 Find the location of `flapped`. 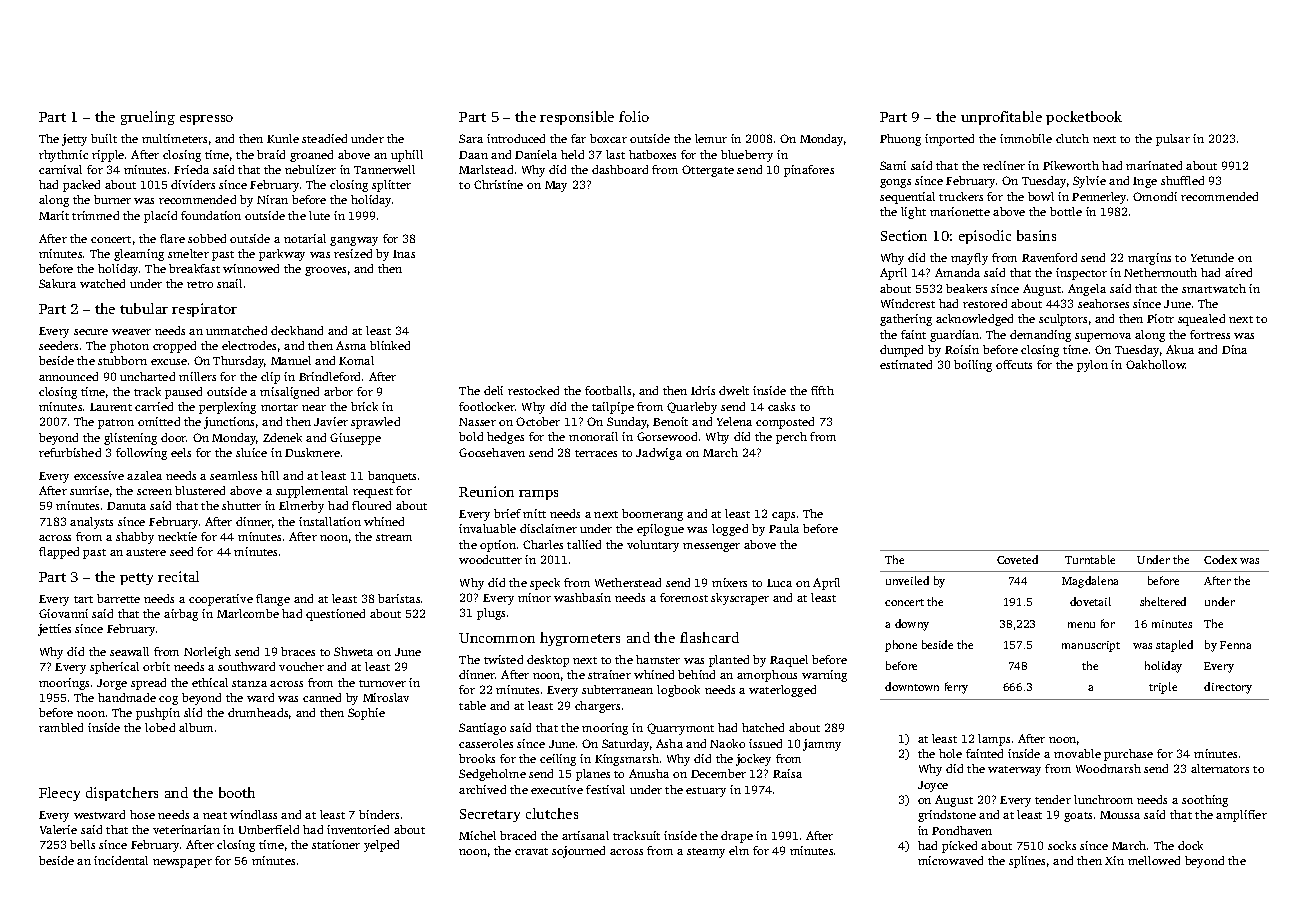

flapped is located at coordinates (59, 553).
